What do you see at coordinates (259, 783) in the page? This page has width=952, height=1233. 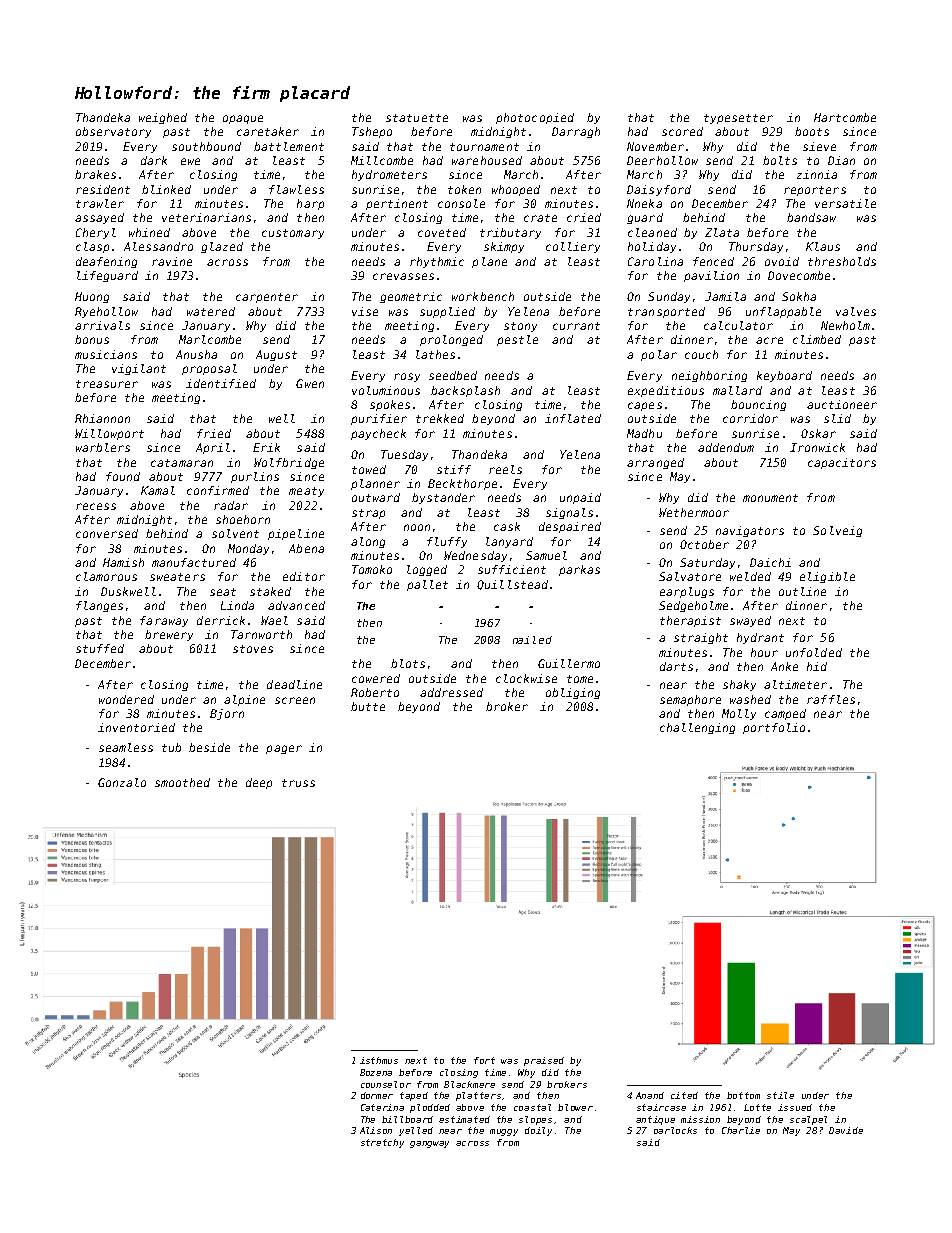 I see `deep` at bounding box center [259, 783].
